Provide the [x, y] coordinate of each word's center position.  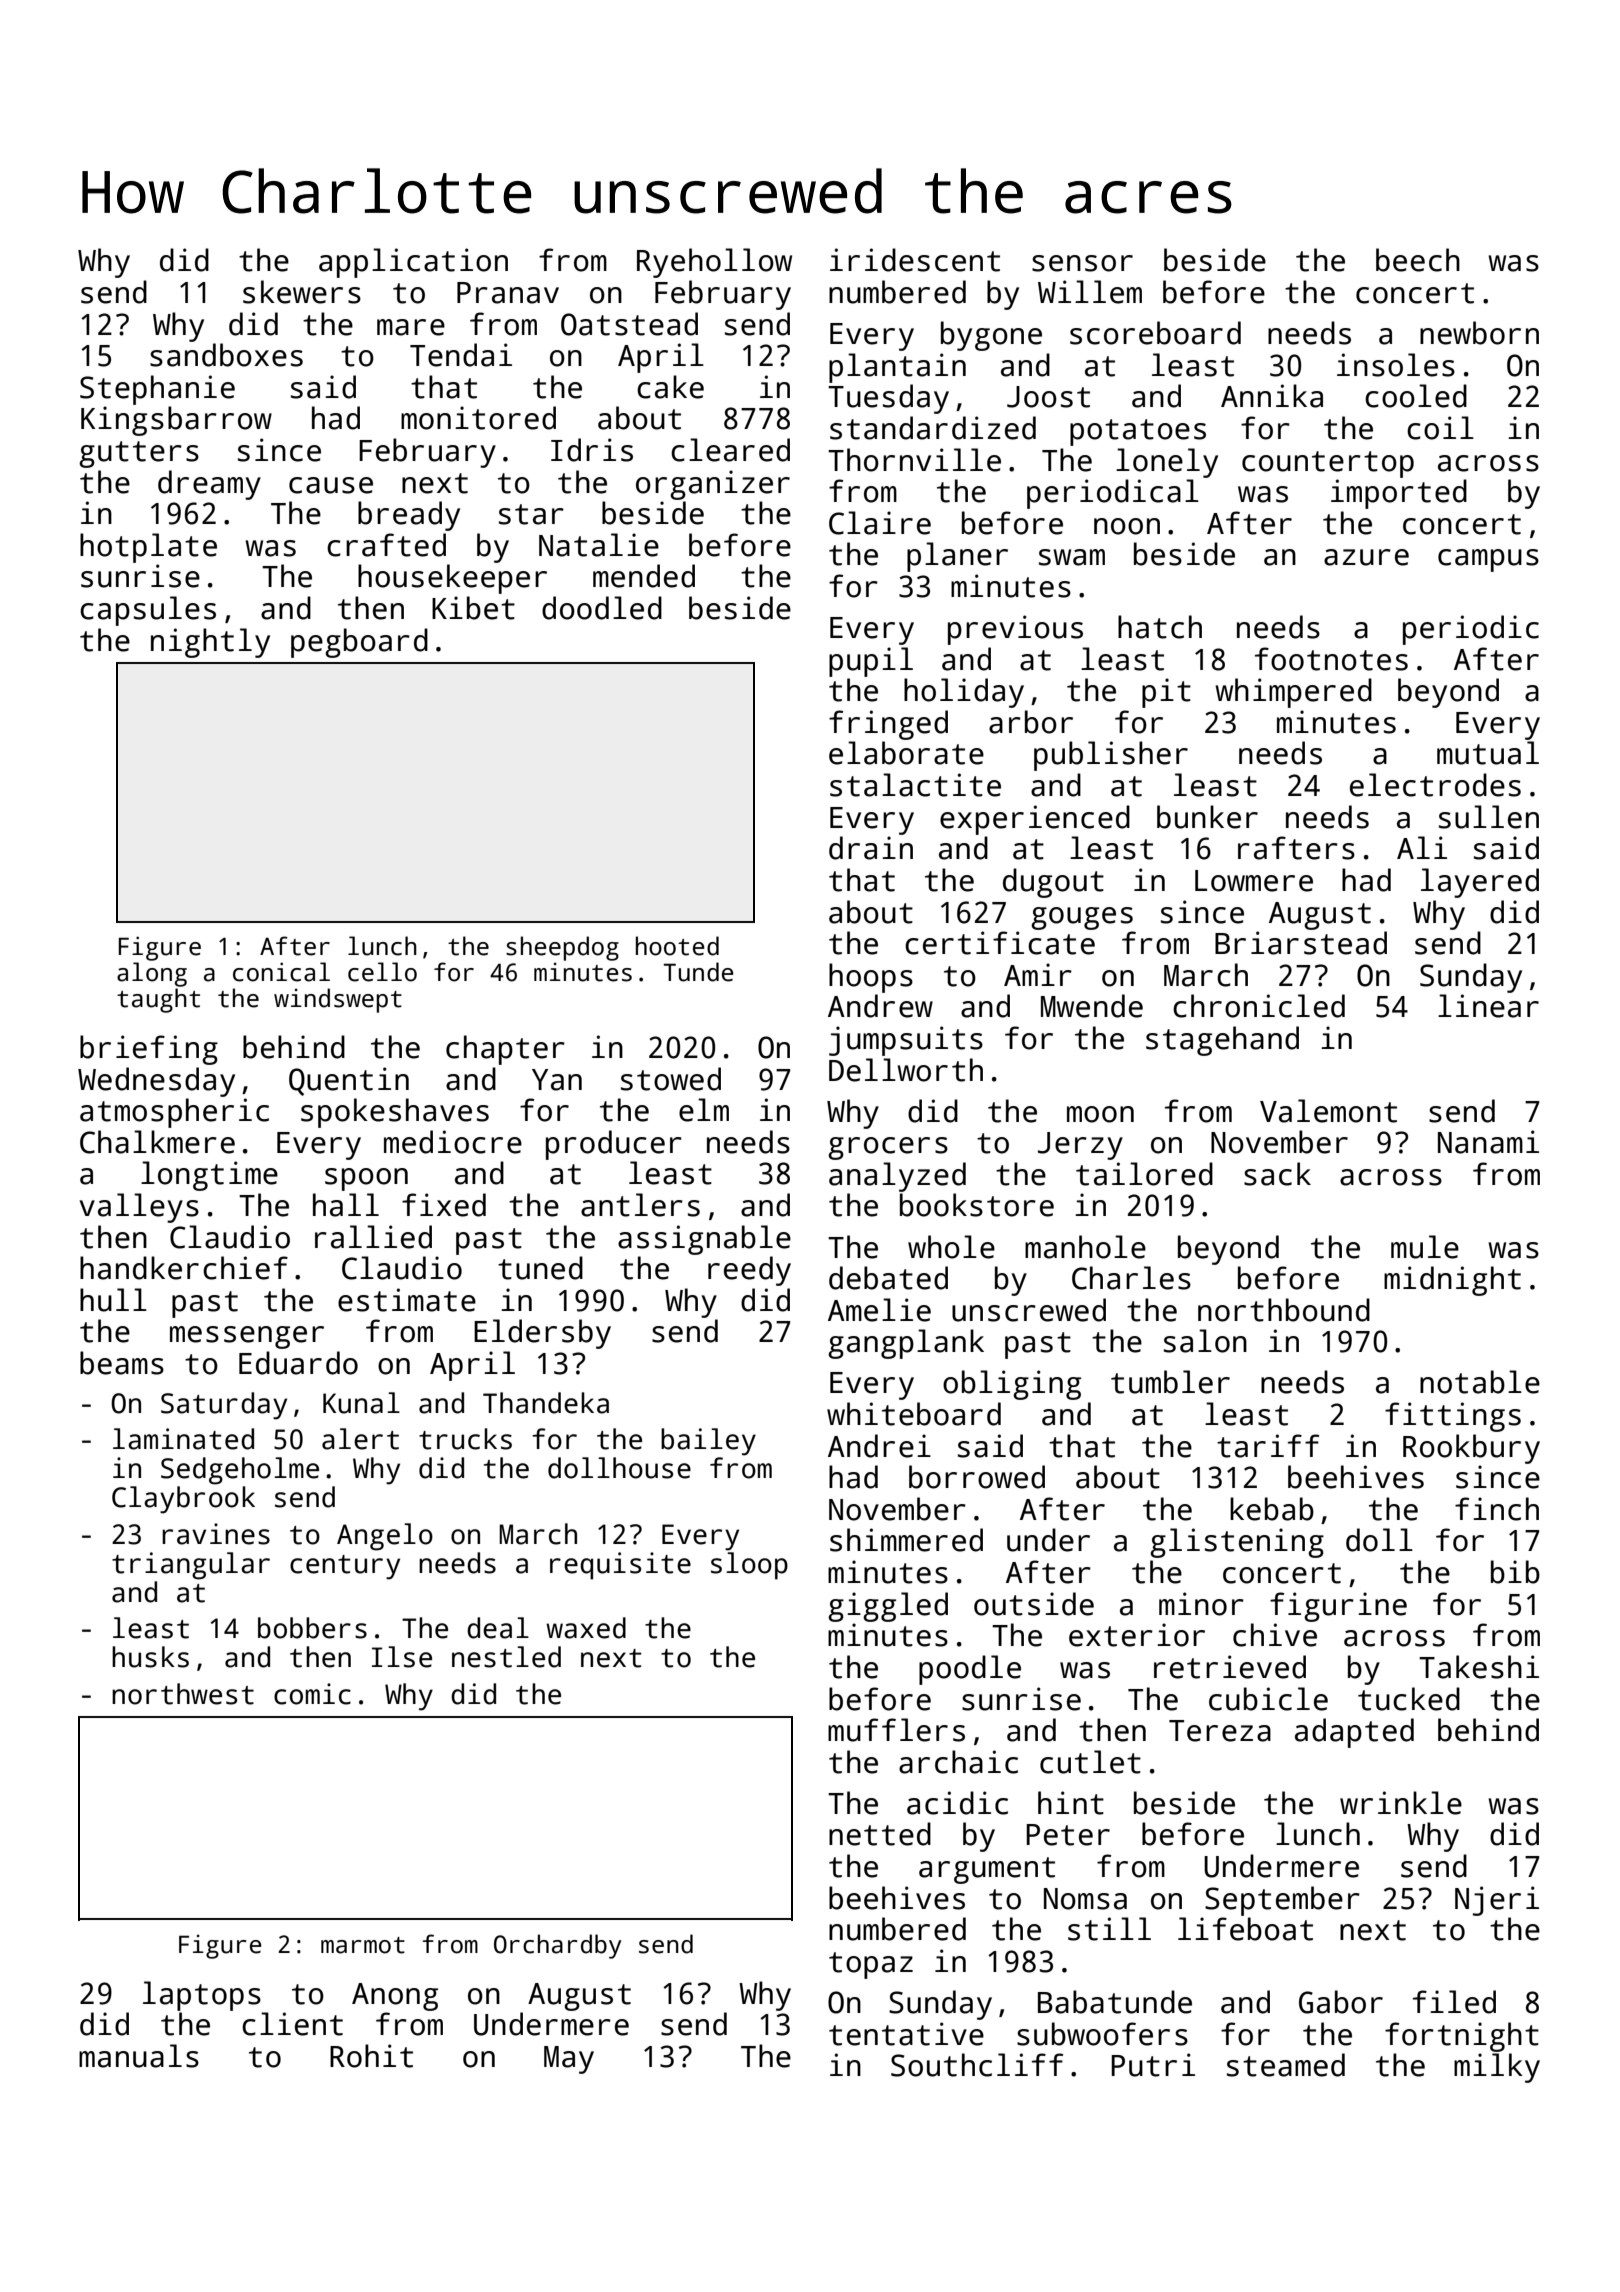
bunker [1207, 817]
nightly [210, 643]
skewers [302, 292]
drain [871, 848]
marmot [363, 1945]
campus [1488, 560]
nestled [506, 1657]
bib [1515, 1572]
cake [670, 387]
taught [158, 1000]
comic [312, 1694]
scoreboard [1155, 333]
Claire [880, 523]
